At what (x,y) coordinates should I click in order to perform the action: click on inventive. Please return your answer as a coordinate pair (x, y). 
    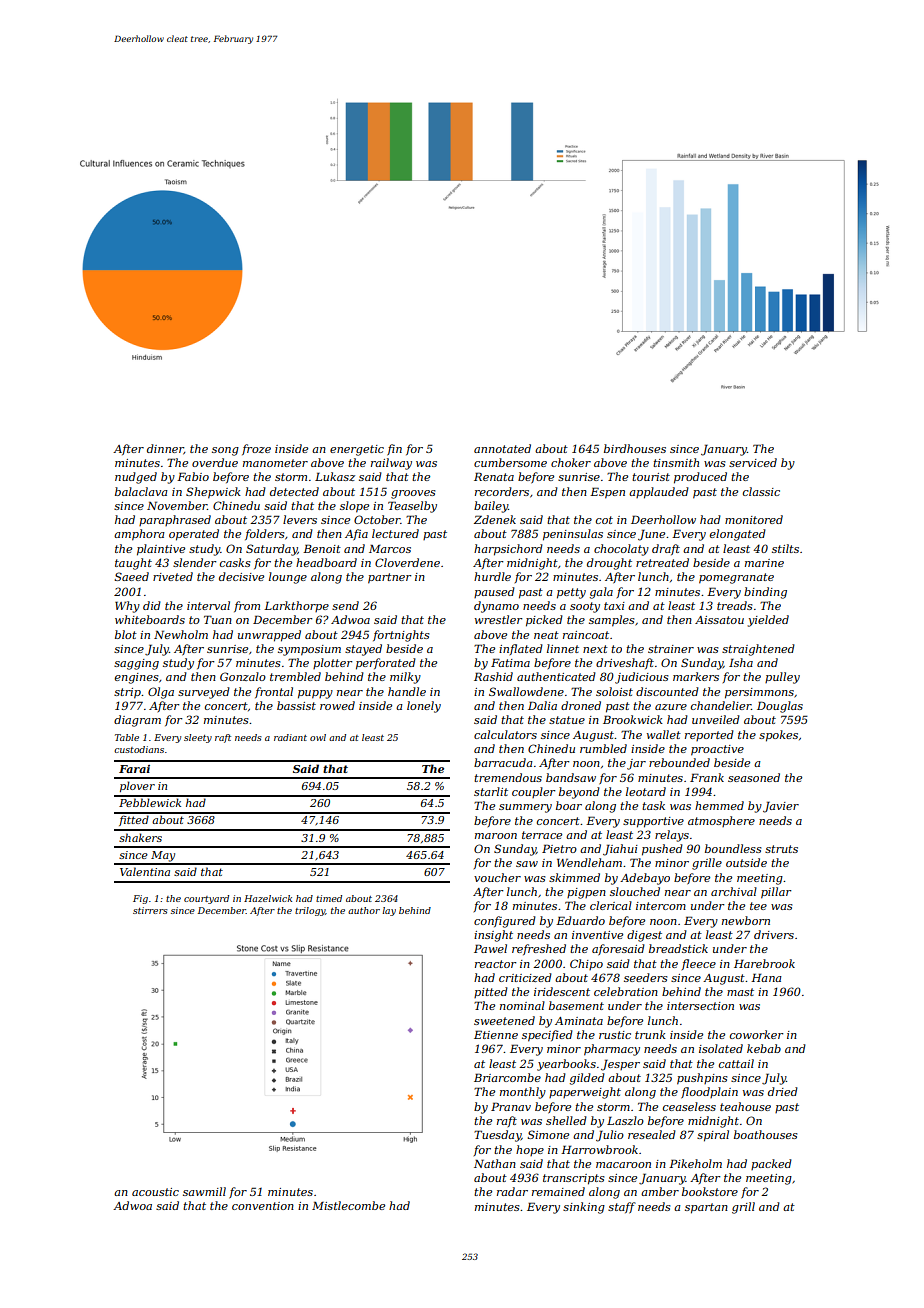
    Looking at the image, I should click on (597, 935).
